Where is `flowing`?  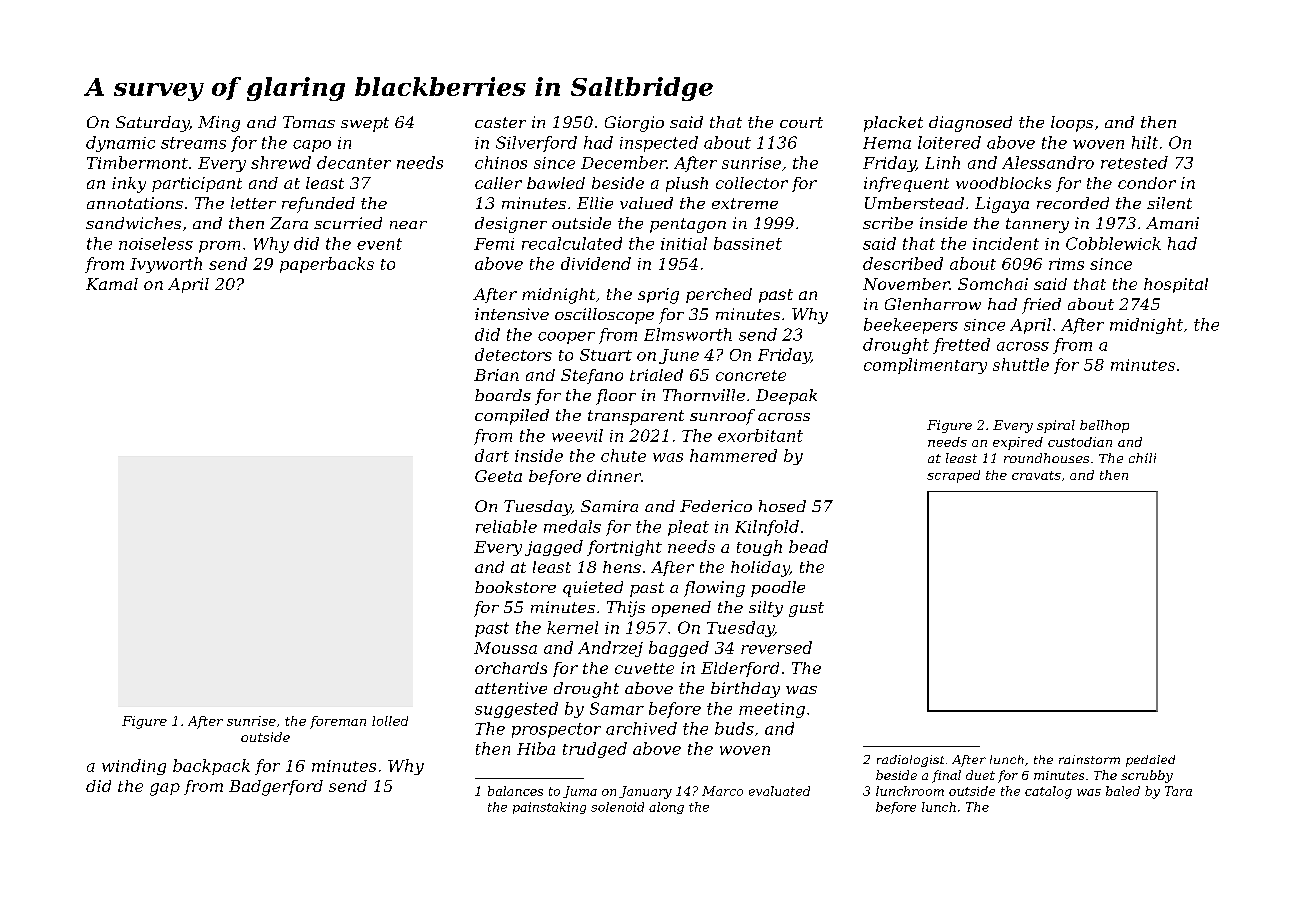 flowing is located at coordinates (714, 589).
